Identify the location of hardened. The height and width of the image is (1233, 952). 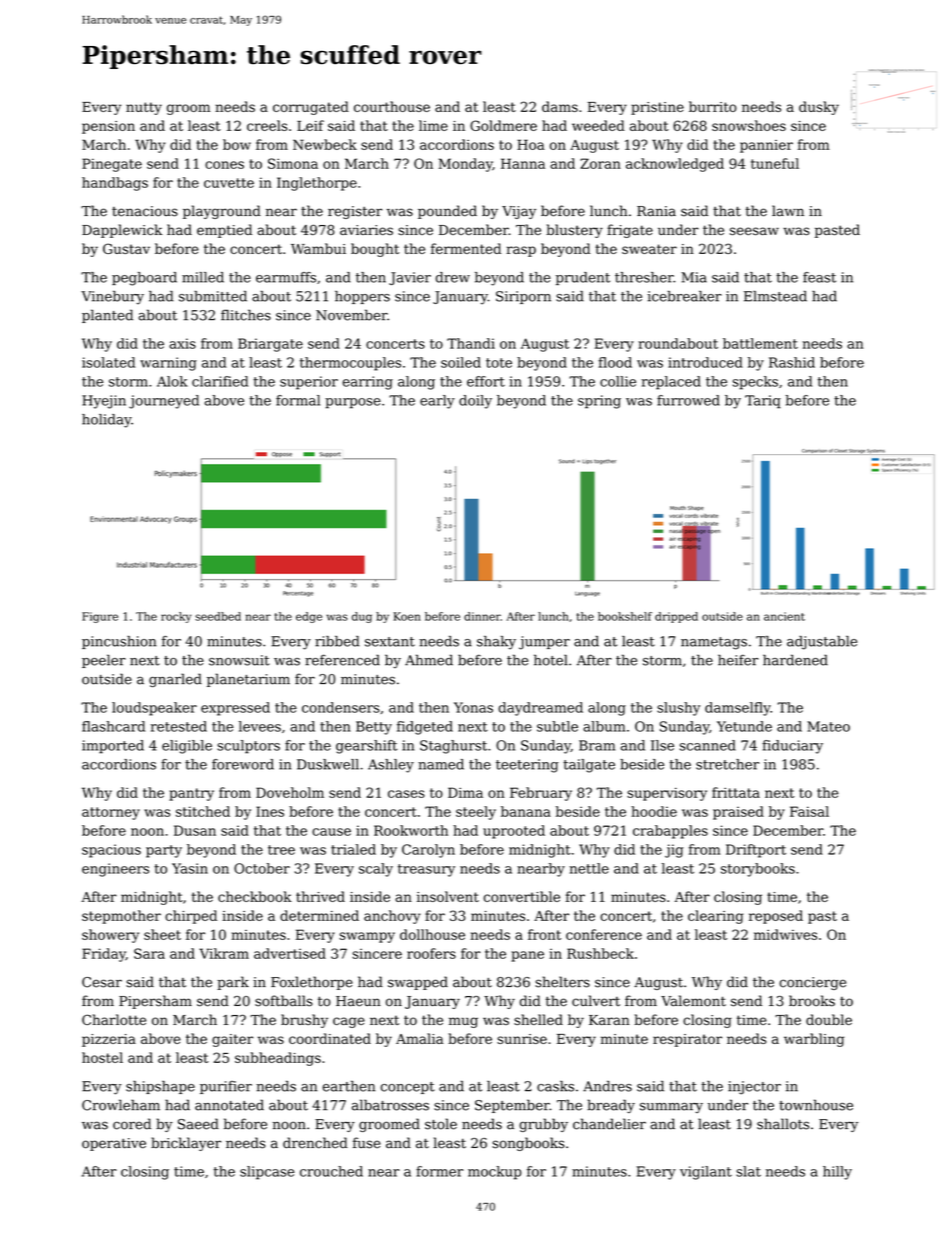
(795, 660).
